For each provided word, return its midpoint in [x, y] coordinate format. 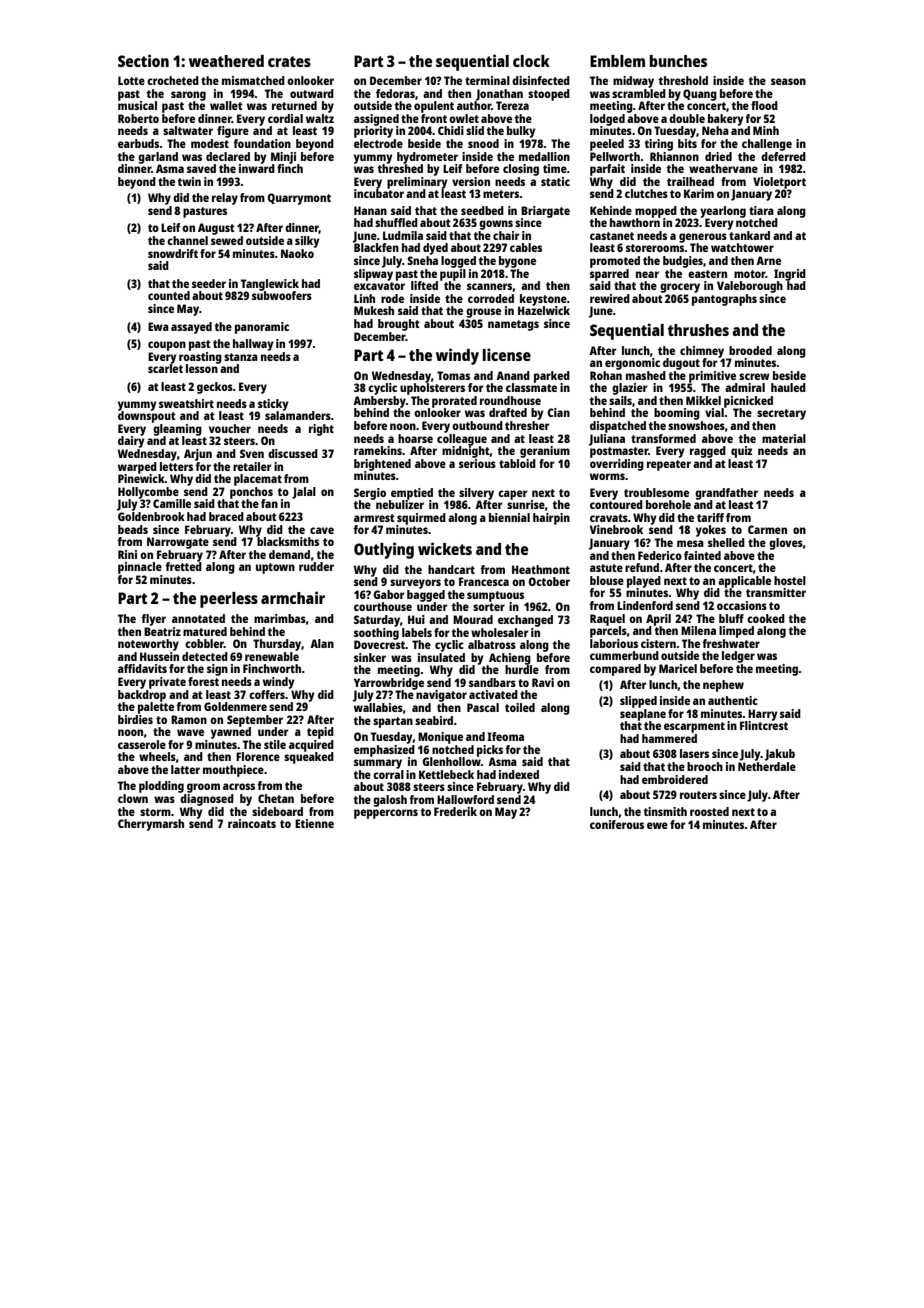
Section [143, 60]
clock [531, 61]
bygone [517, 262]
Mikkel [703, 400]
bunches [678, 61]
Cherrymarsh [151, 825]
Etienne [314, 823]
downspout [147, 417]
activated [493, 694]
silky [307, 242]
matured [205, 631]
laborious [614, 643]
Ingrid [790, 275]
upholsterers [432, 389]
